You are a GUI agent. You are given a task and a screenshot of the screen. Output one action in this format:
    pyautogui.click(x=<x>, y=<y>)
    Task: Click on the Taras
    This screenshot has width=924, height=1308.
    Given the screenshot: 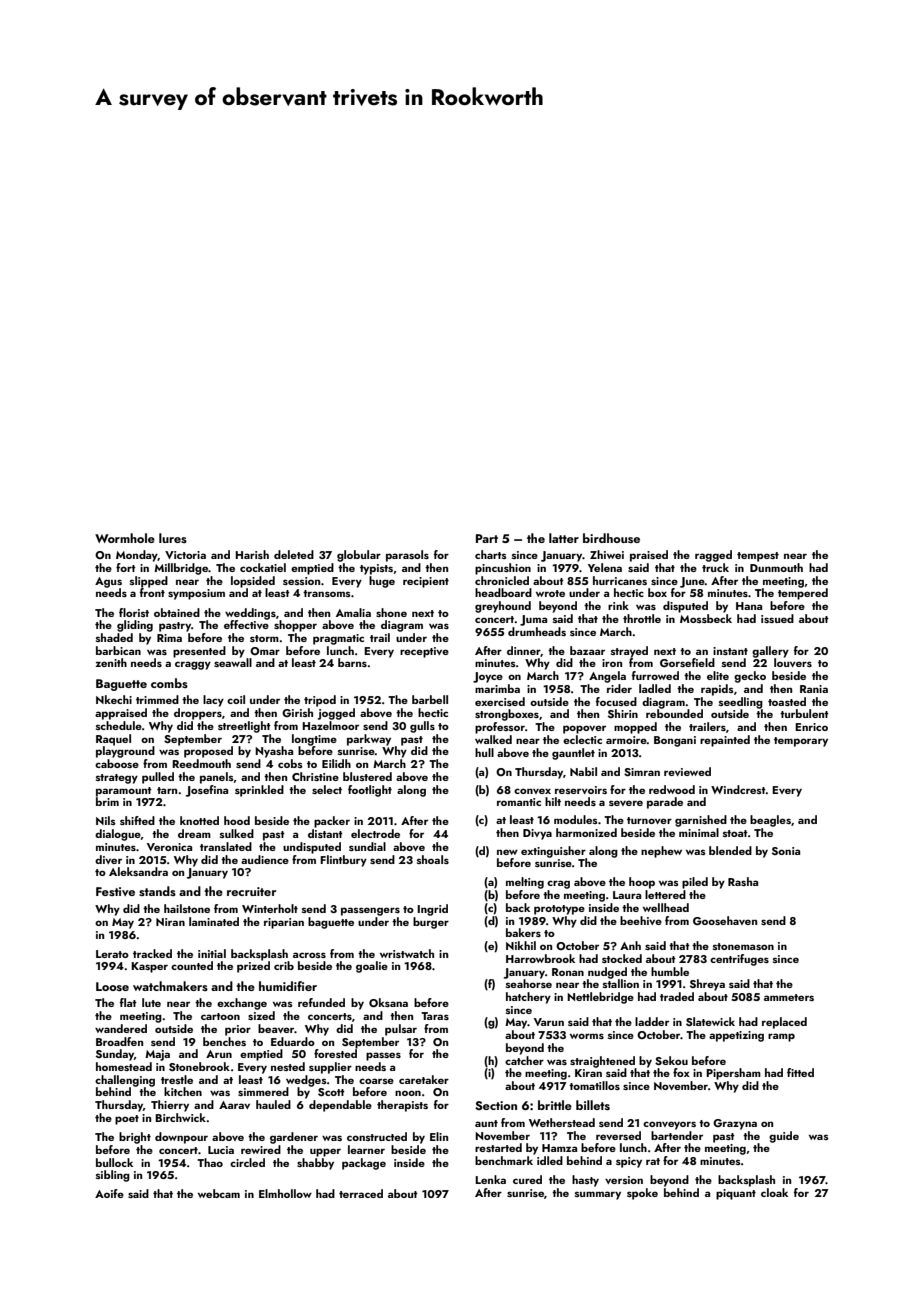 What is the action you would take?
    pyautogui.click(x=435, y=1016)
